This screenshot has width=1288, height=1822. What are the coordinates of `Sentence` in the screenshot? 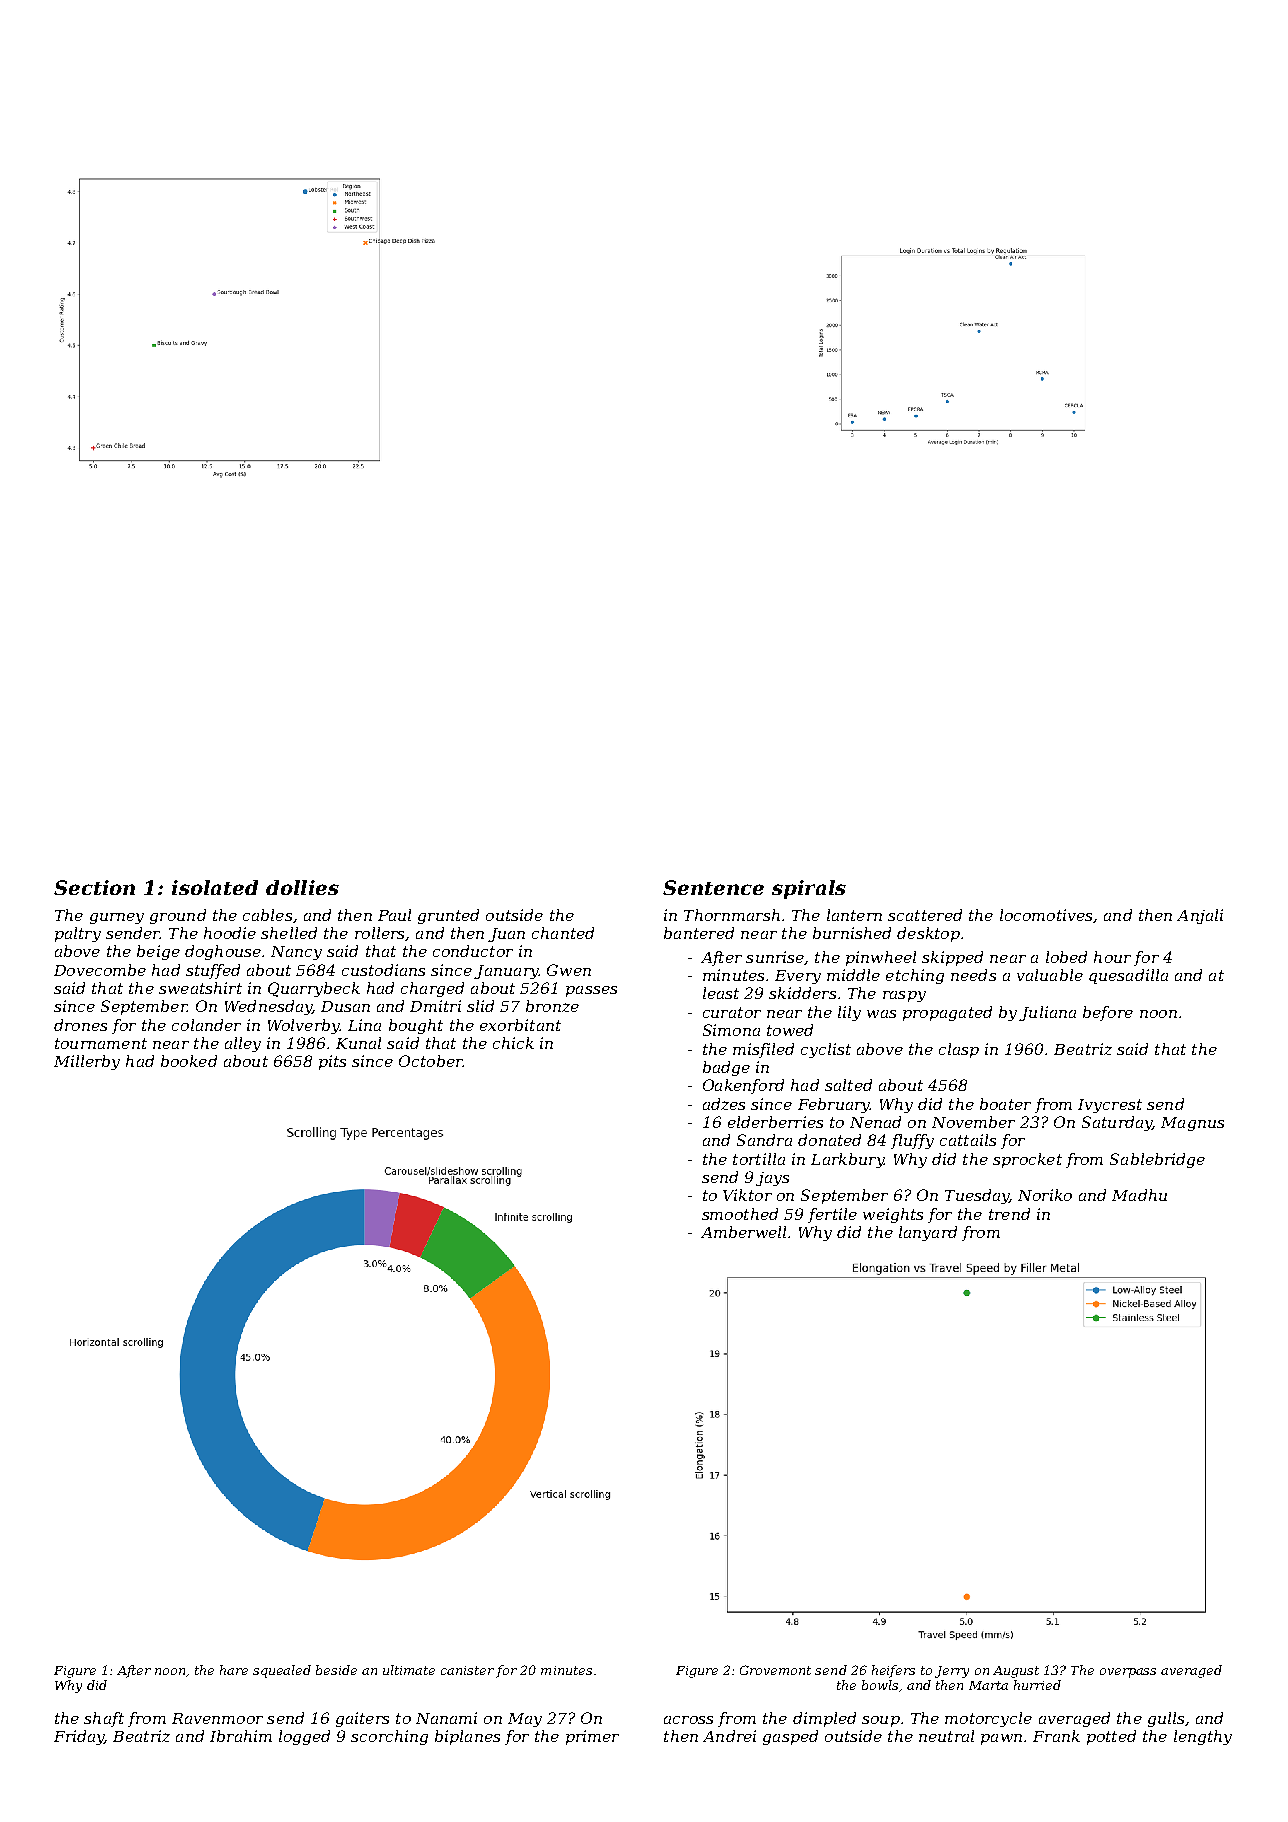 It's located at (713, 887).
